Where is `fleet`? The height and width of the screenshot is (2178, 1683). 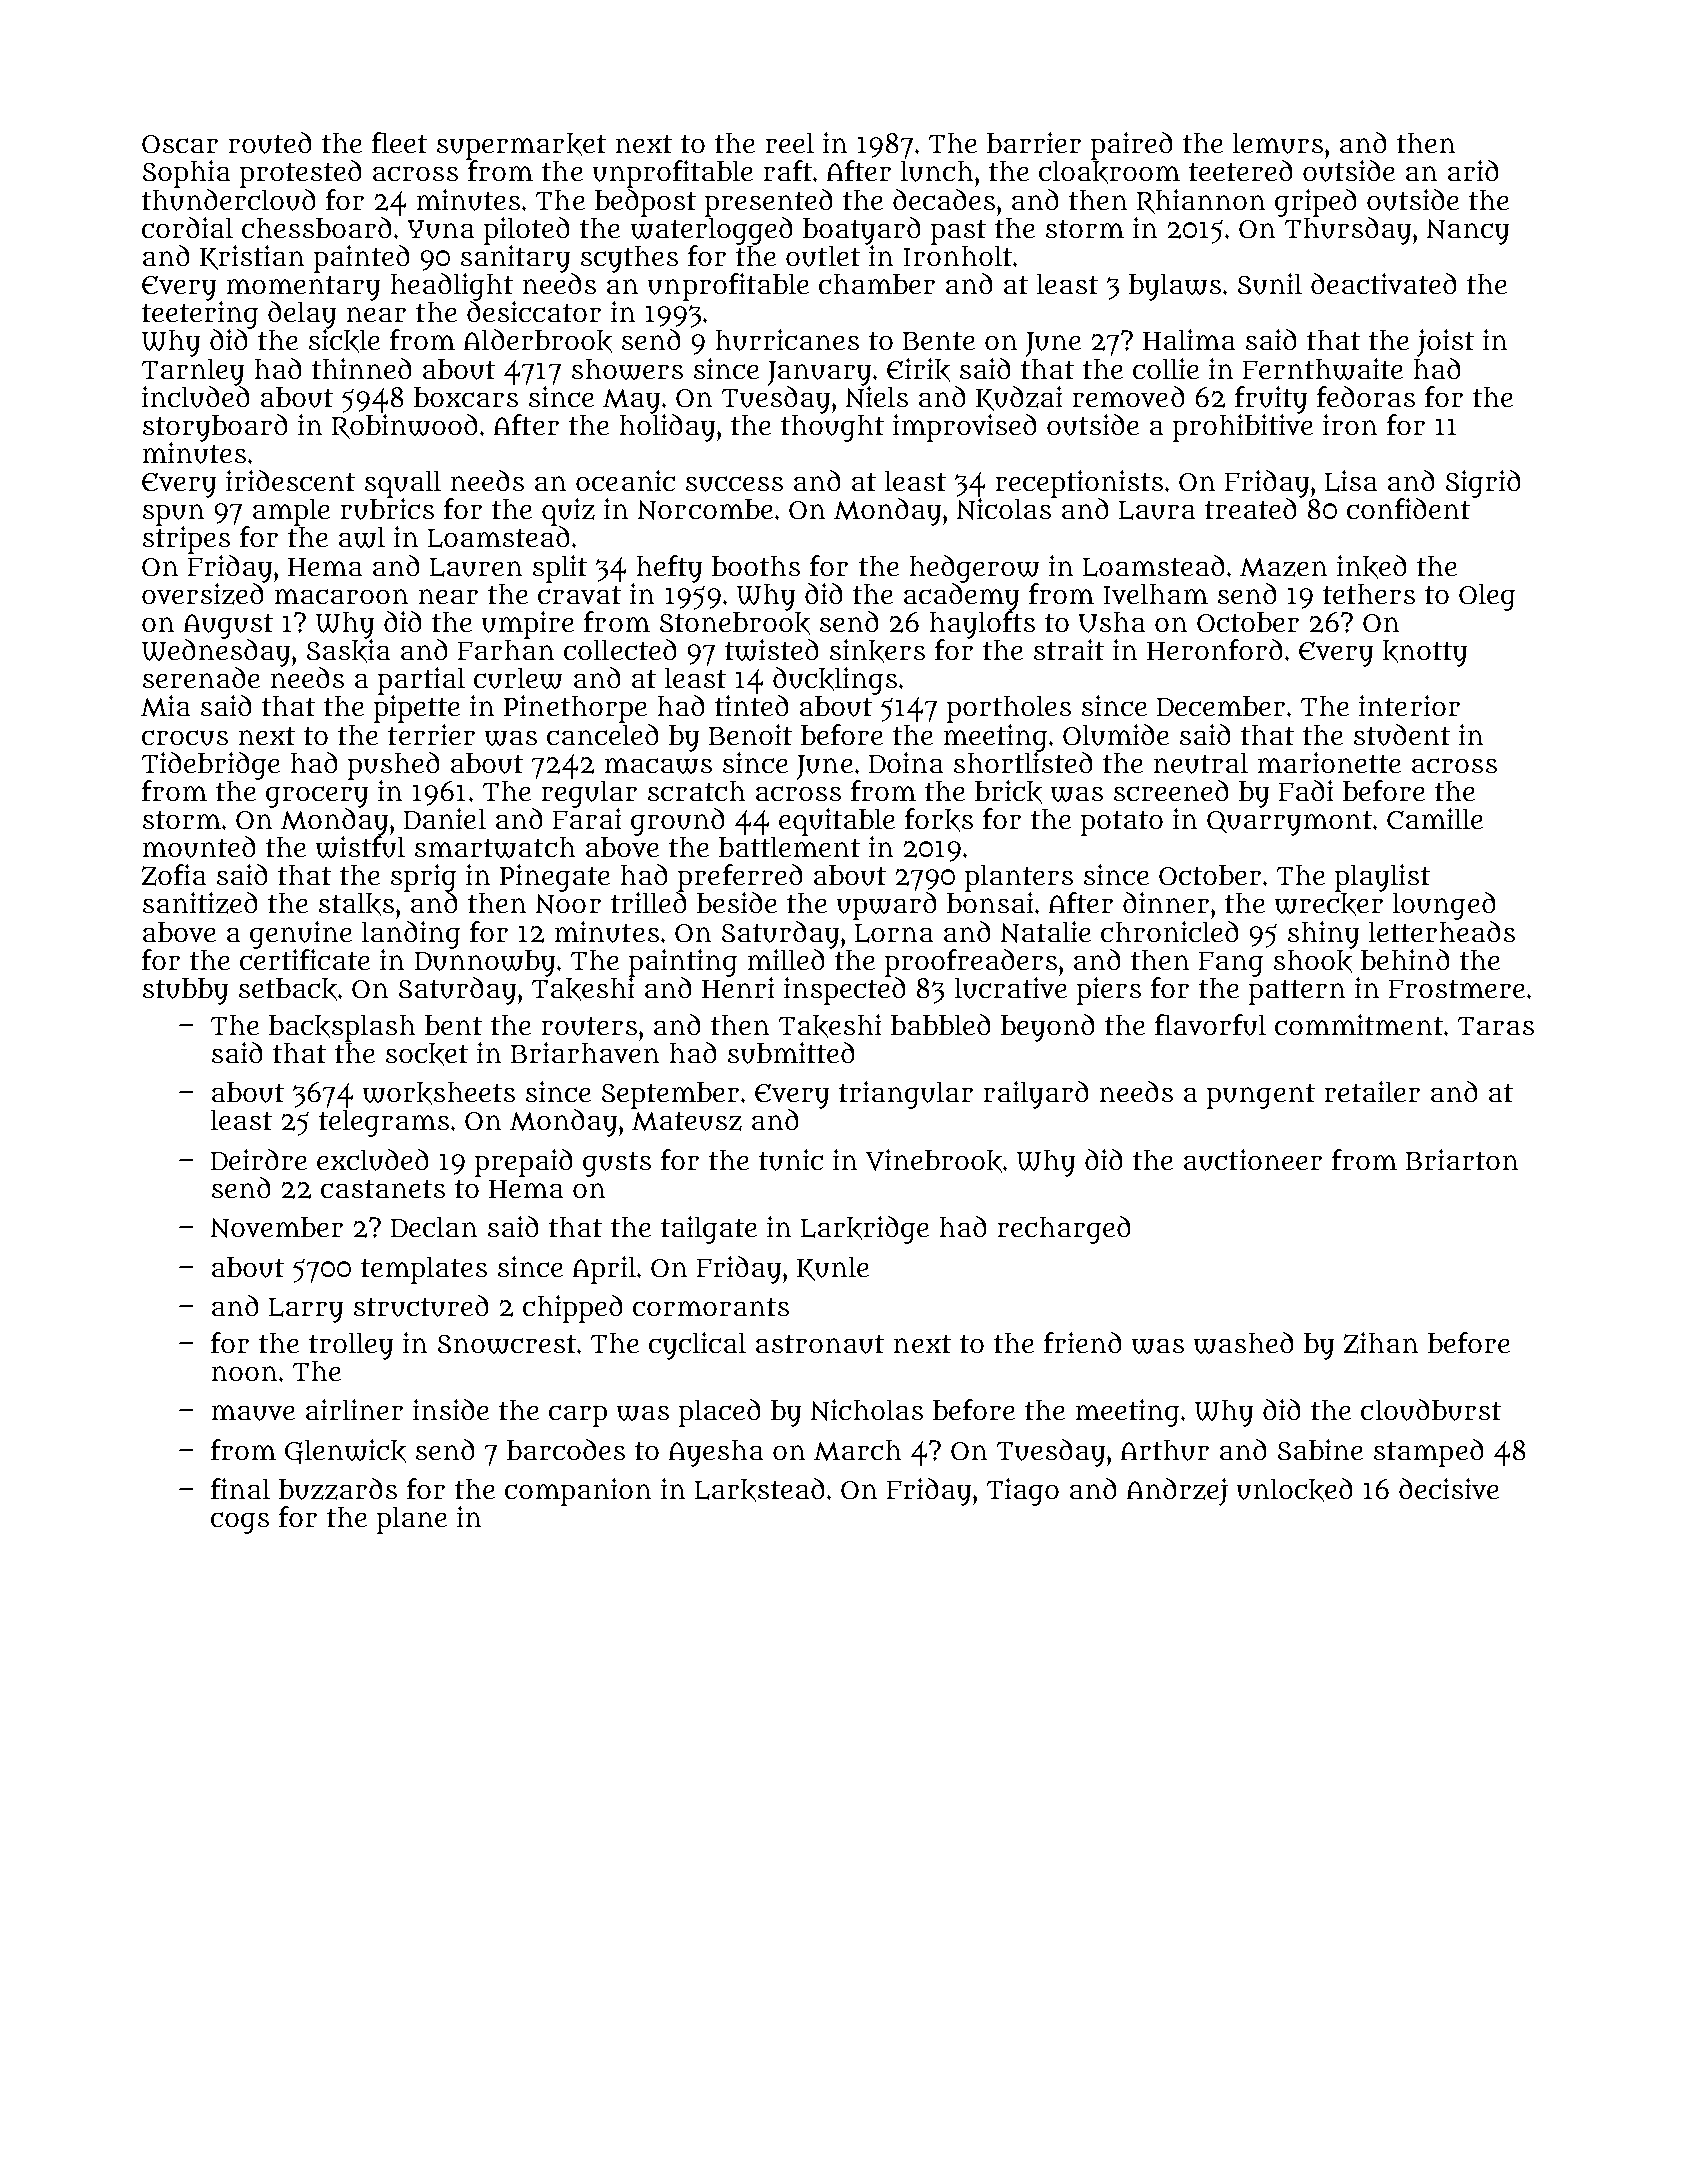
fleet is located at coordinates (399, 142).
